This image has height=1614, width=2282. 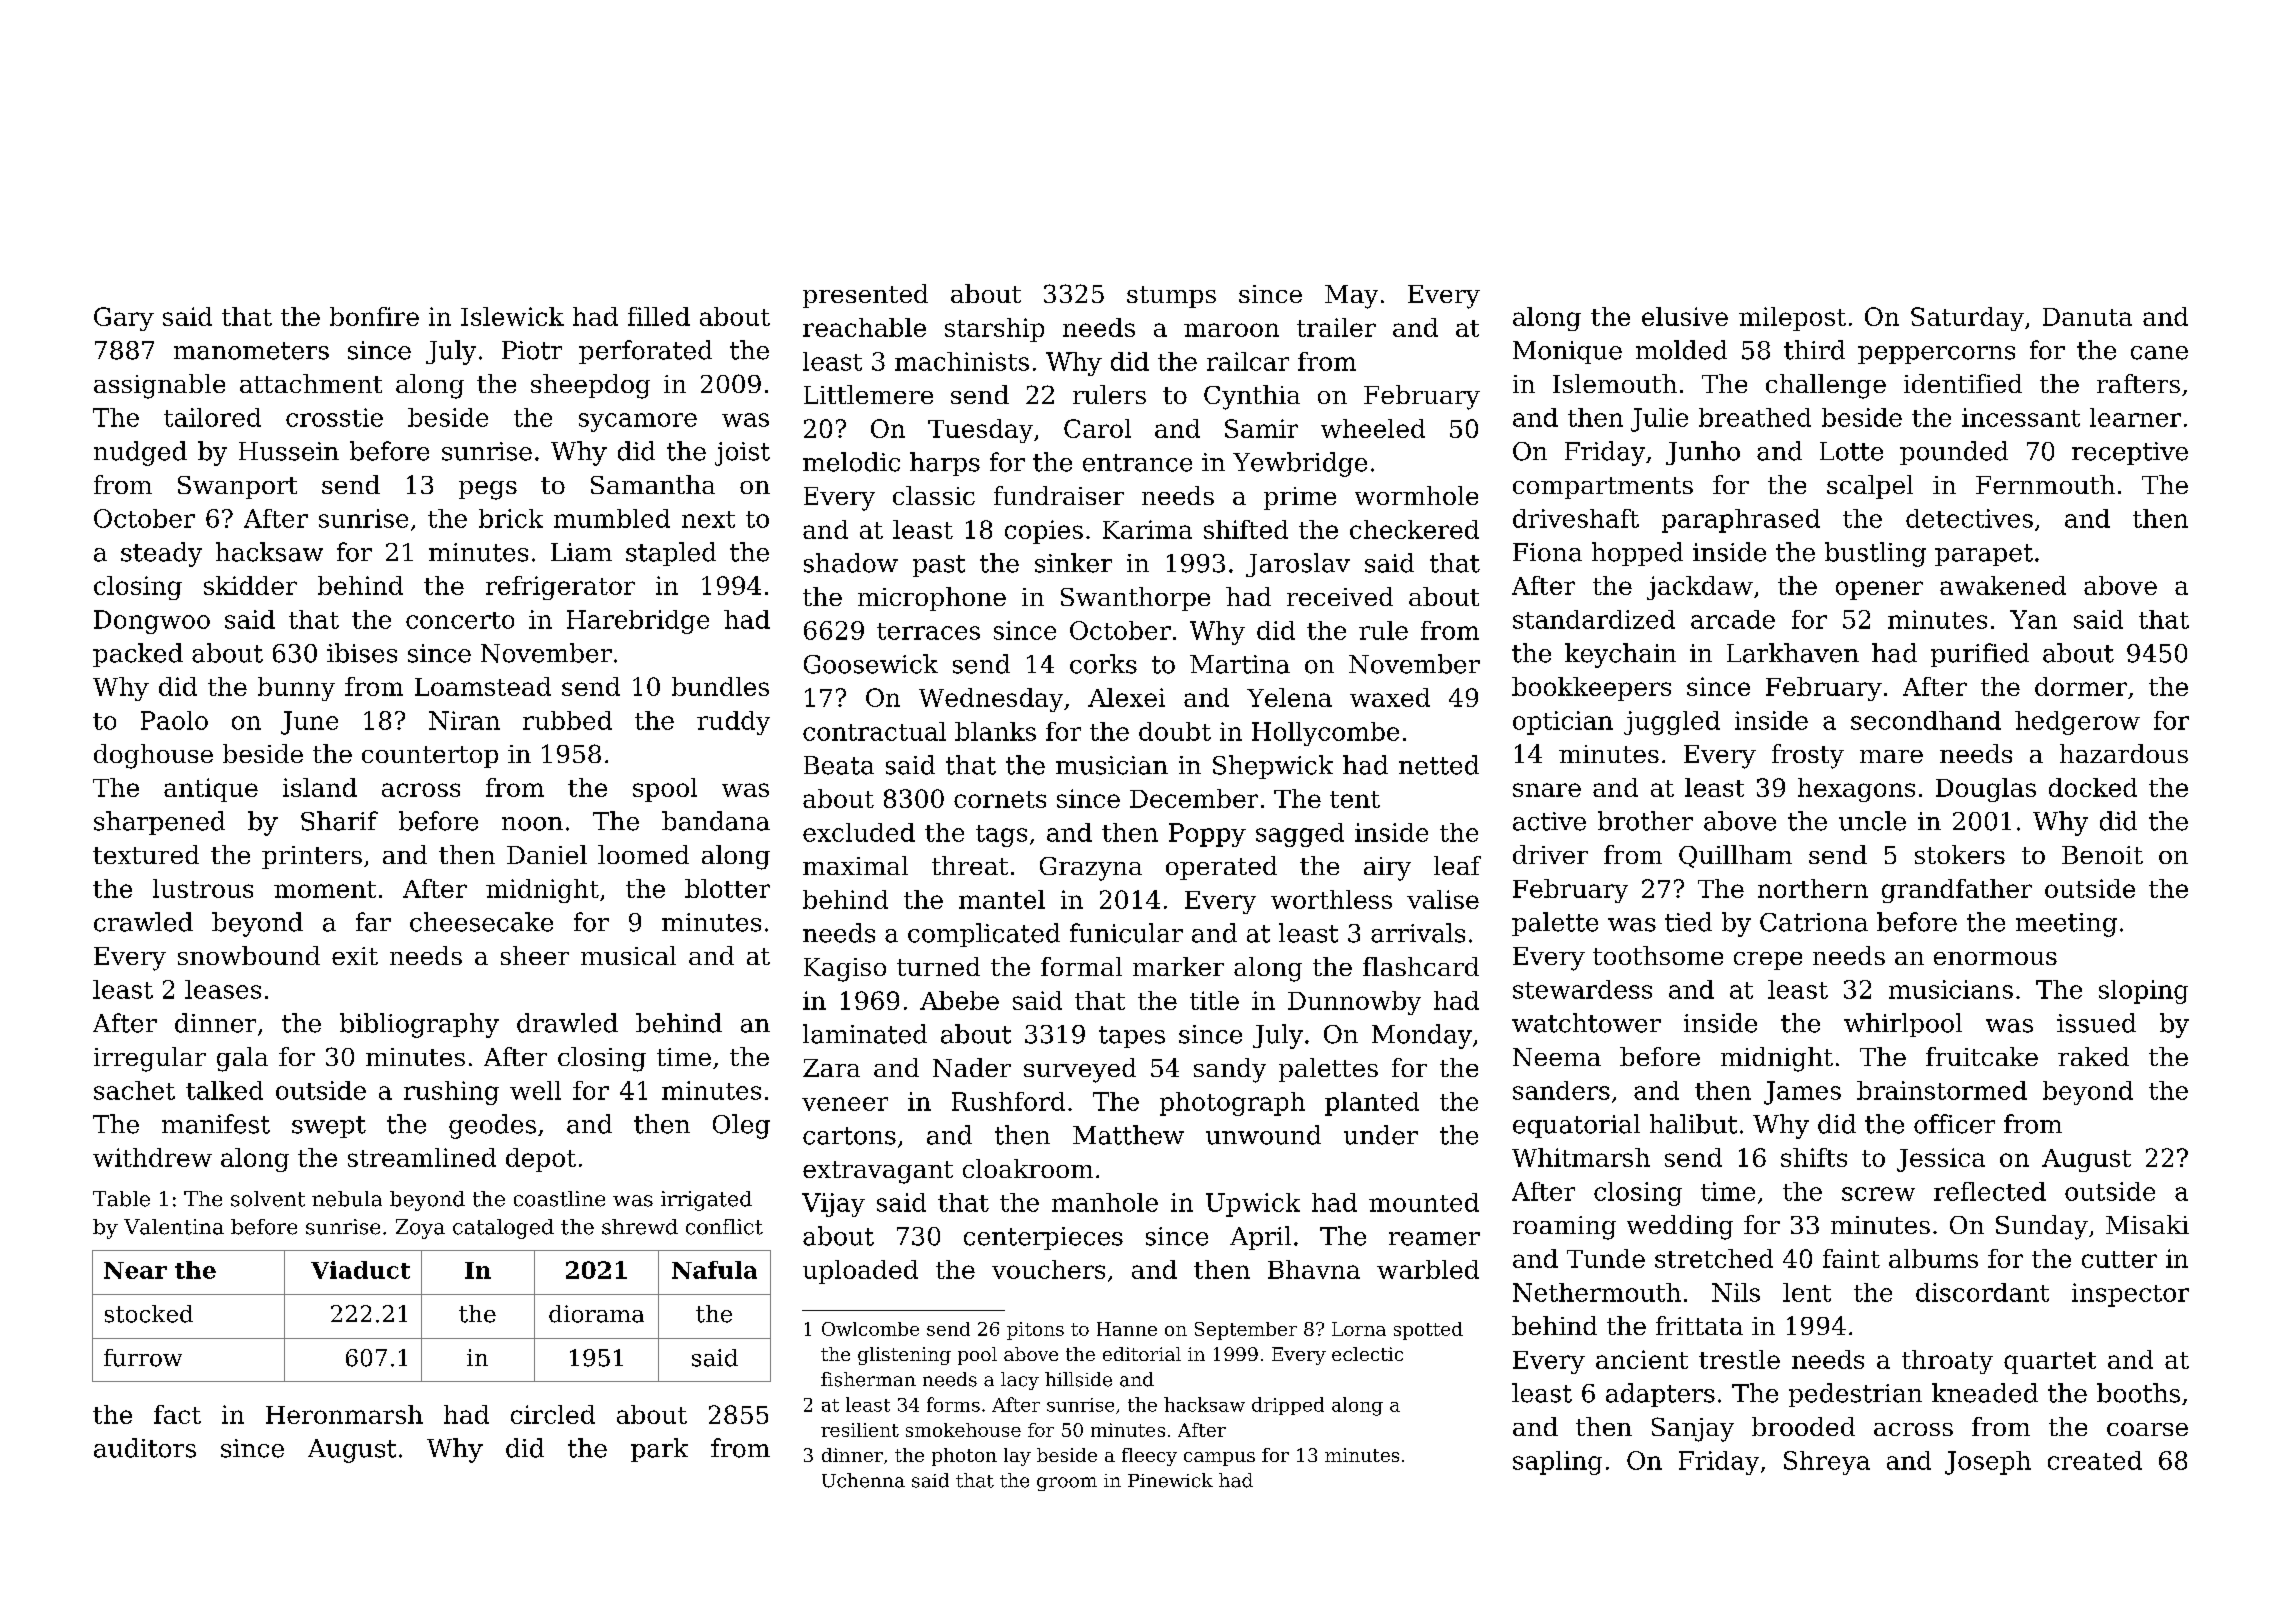 What do you see at coordinates (1813, 888) in the image?
I see `northern` at bounding box center [1813, 888].
